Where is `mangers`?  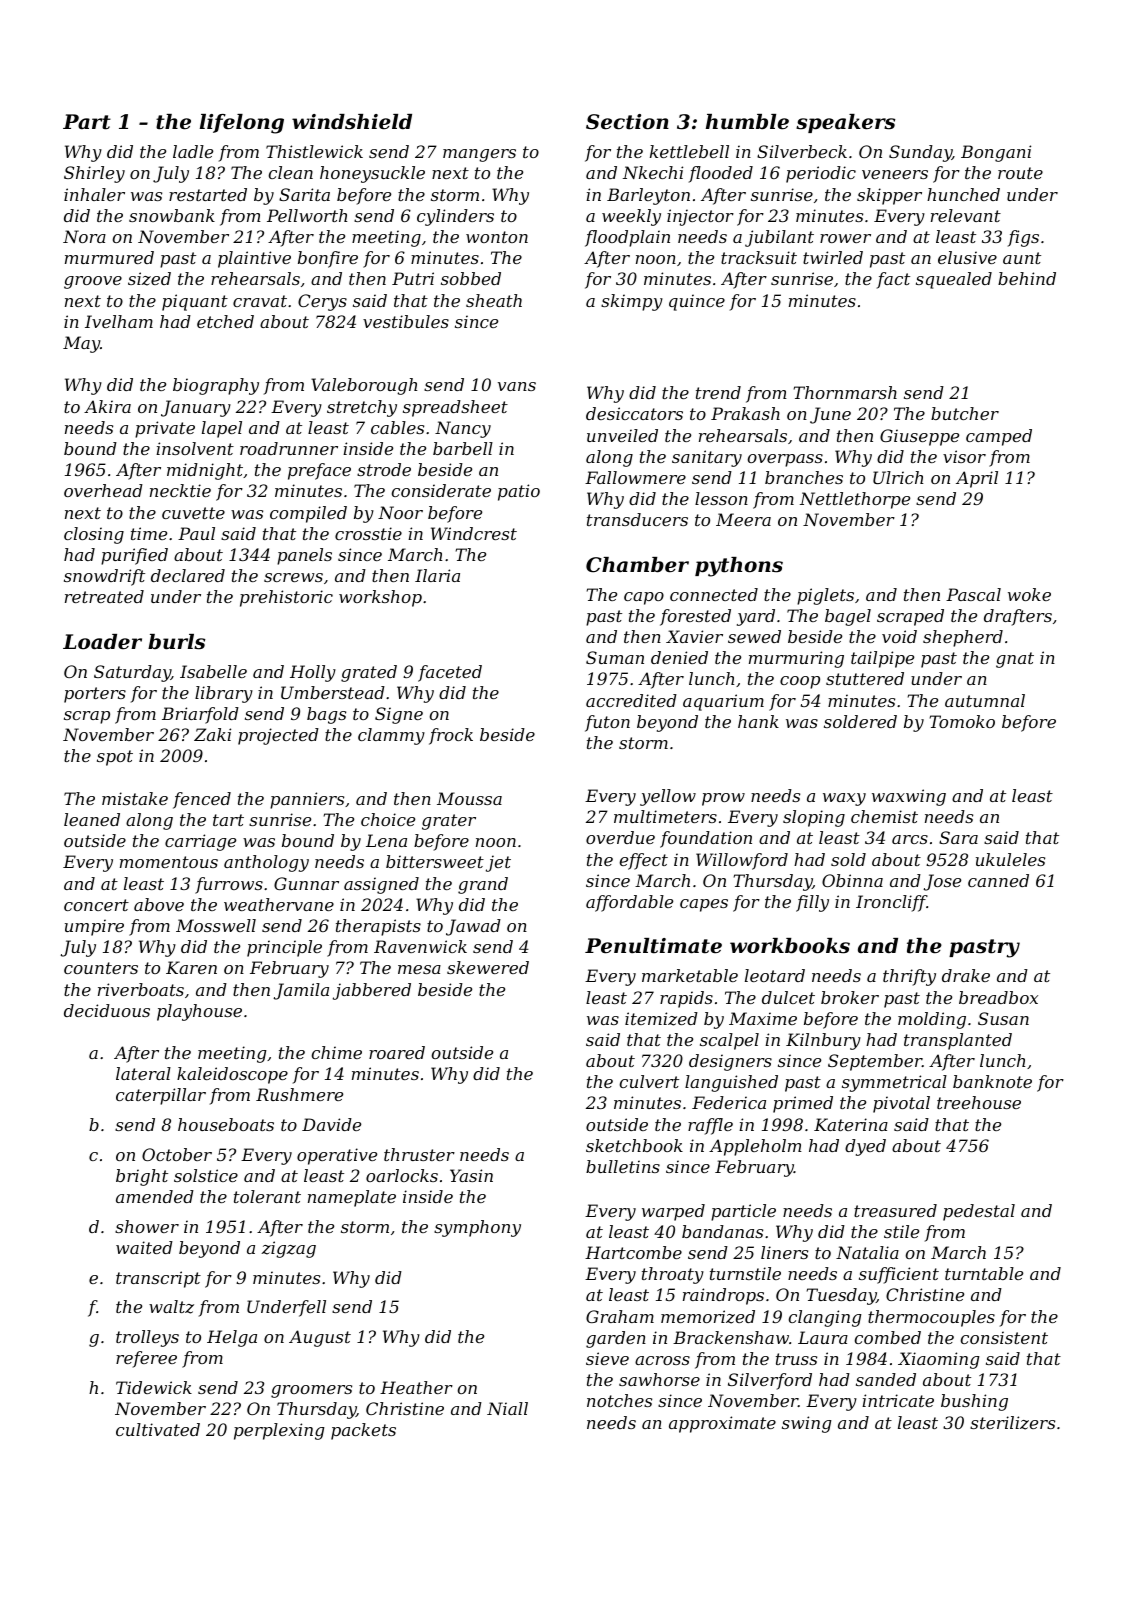
mangers is located at coordinates (479, 155).
